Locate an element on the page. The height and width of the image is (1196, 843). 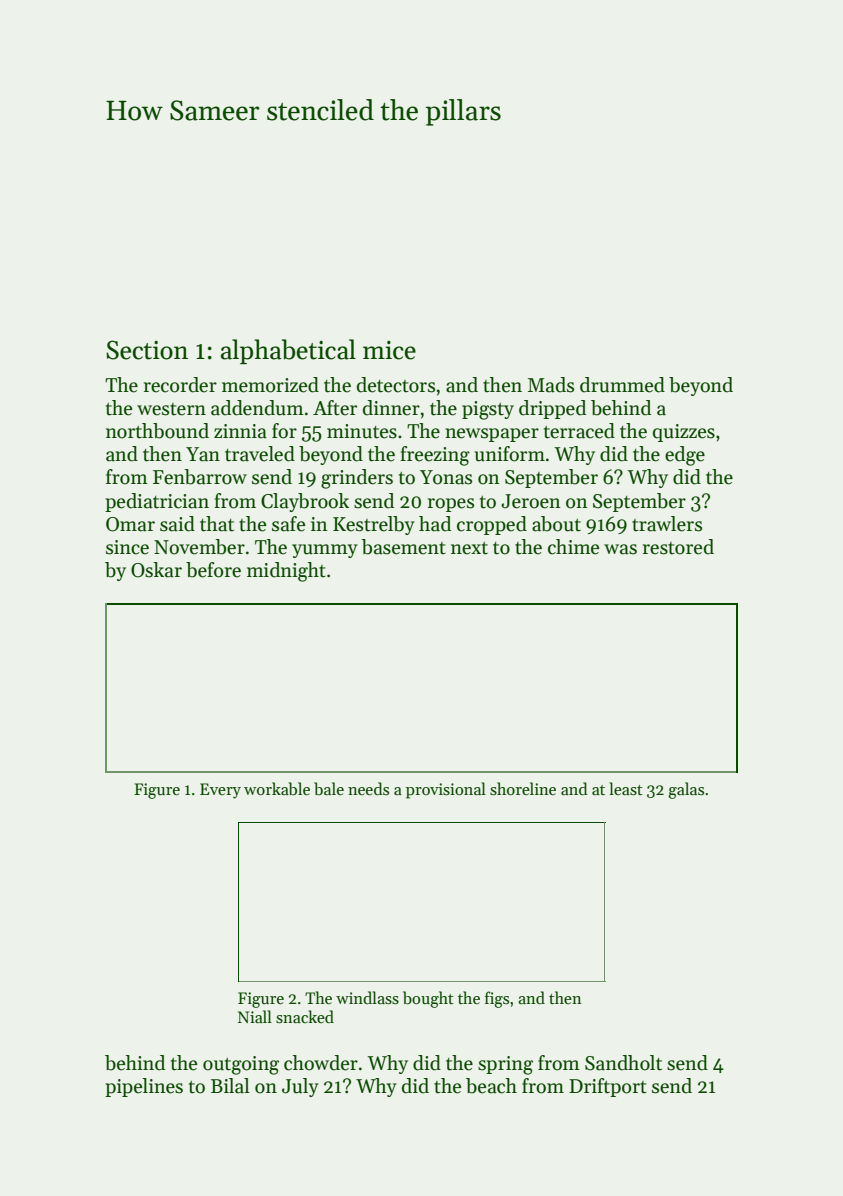
pigsty is located at coordinates (488, 410).
